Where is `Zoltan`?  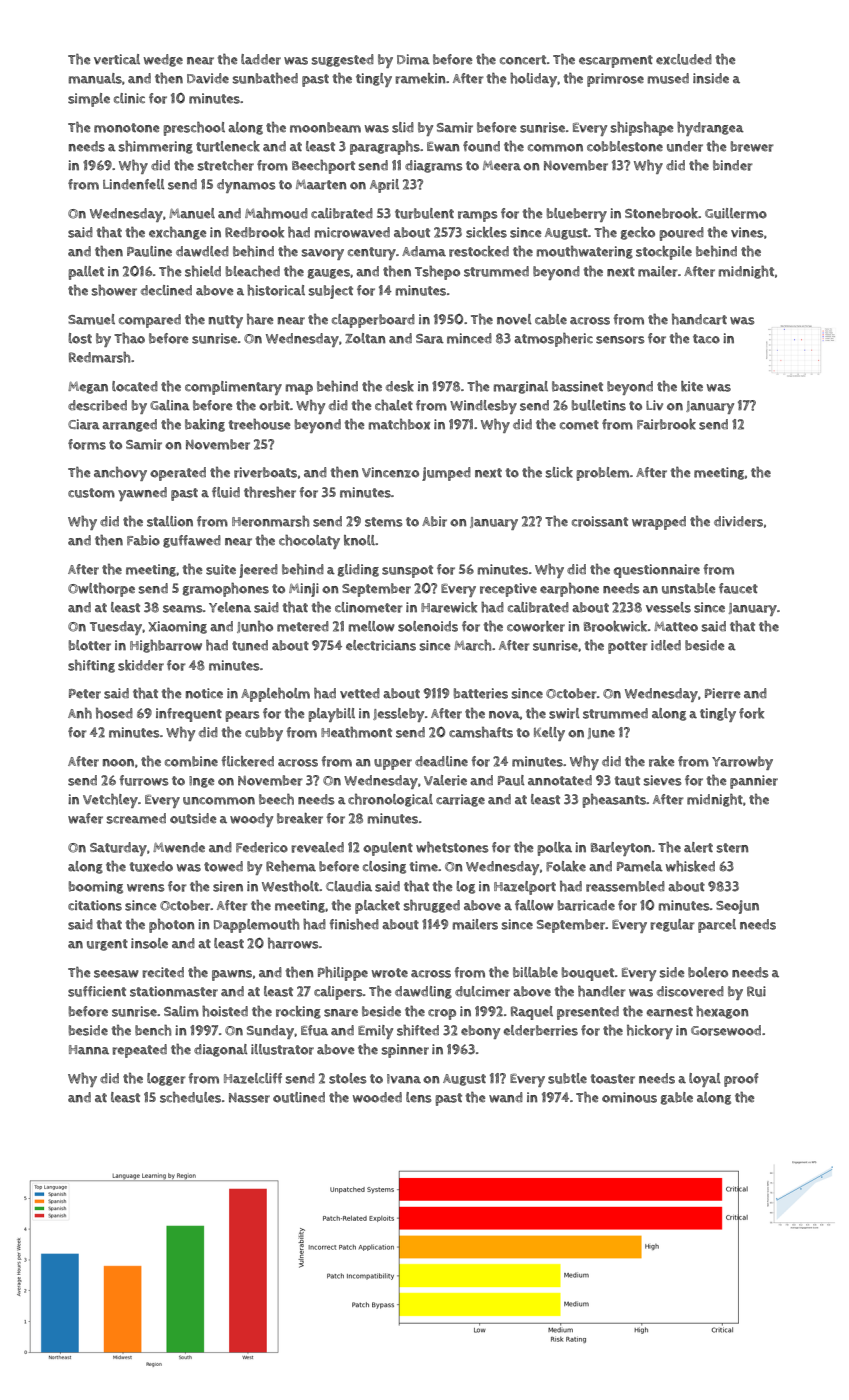
Zoltan is located at coordinates (365, 338).
